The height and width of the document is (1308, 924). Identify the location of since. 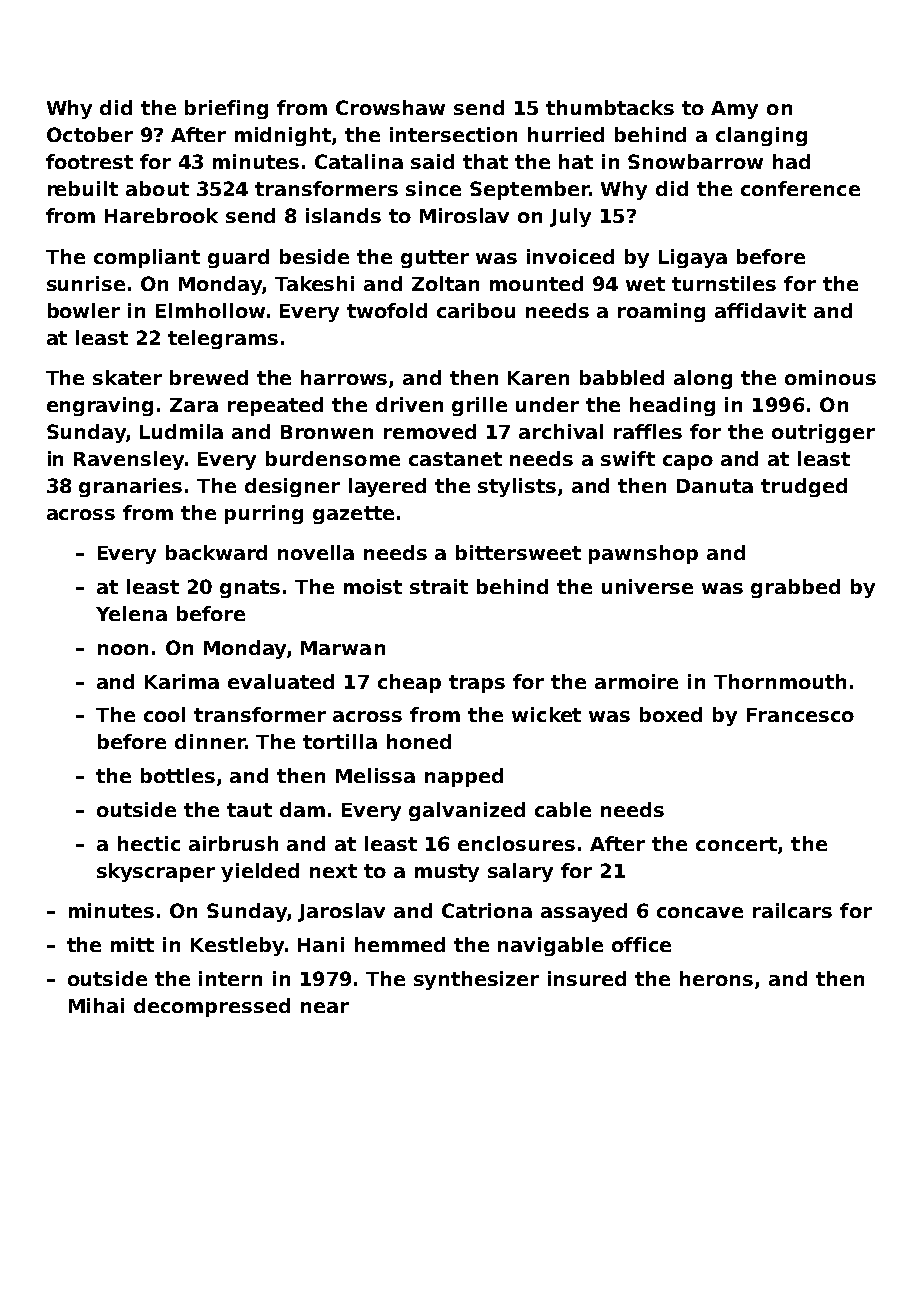
(433, 188).
